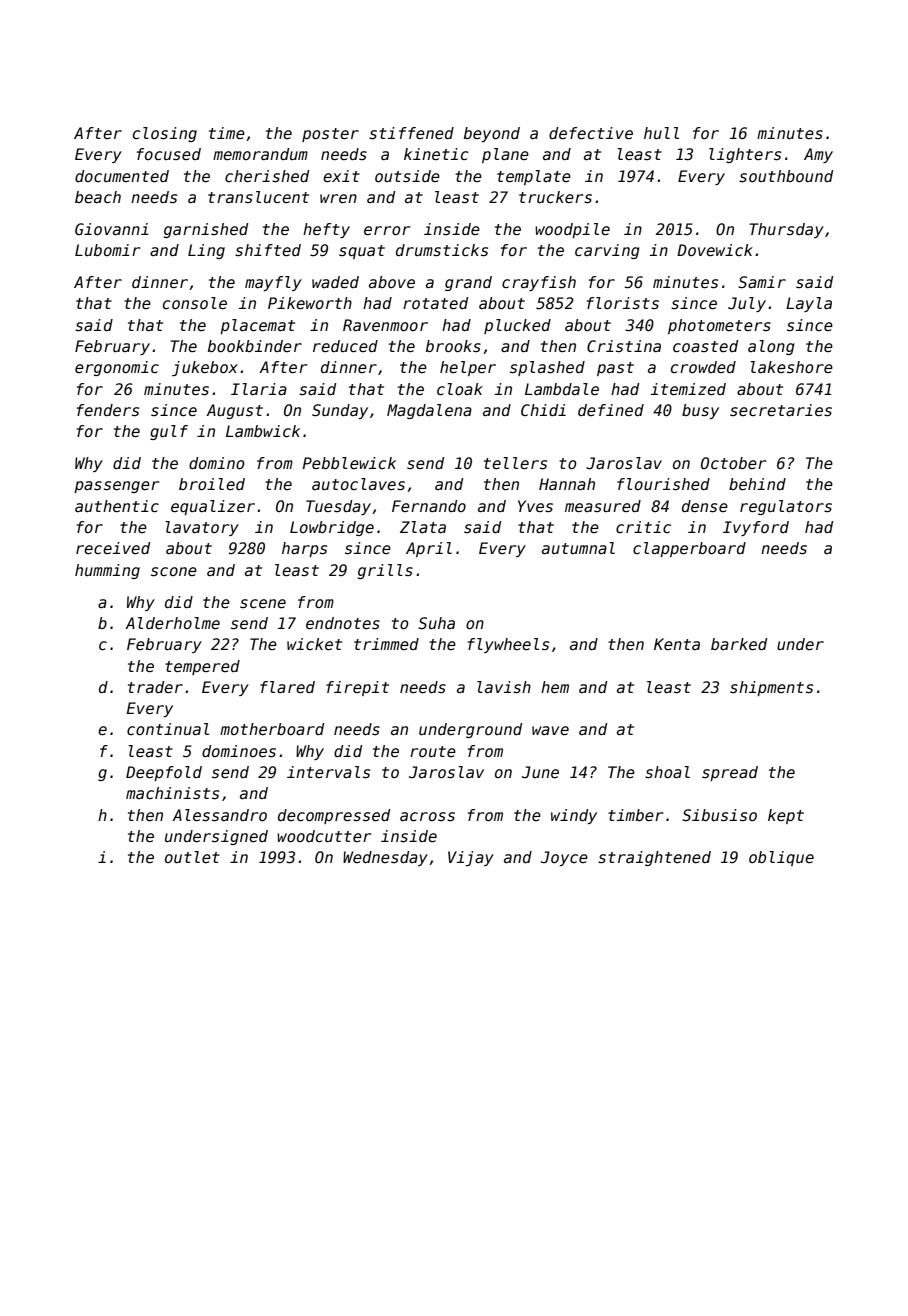 The image size is (908, 1316). I want to click on regulators, so click(786, 507).
